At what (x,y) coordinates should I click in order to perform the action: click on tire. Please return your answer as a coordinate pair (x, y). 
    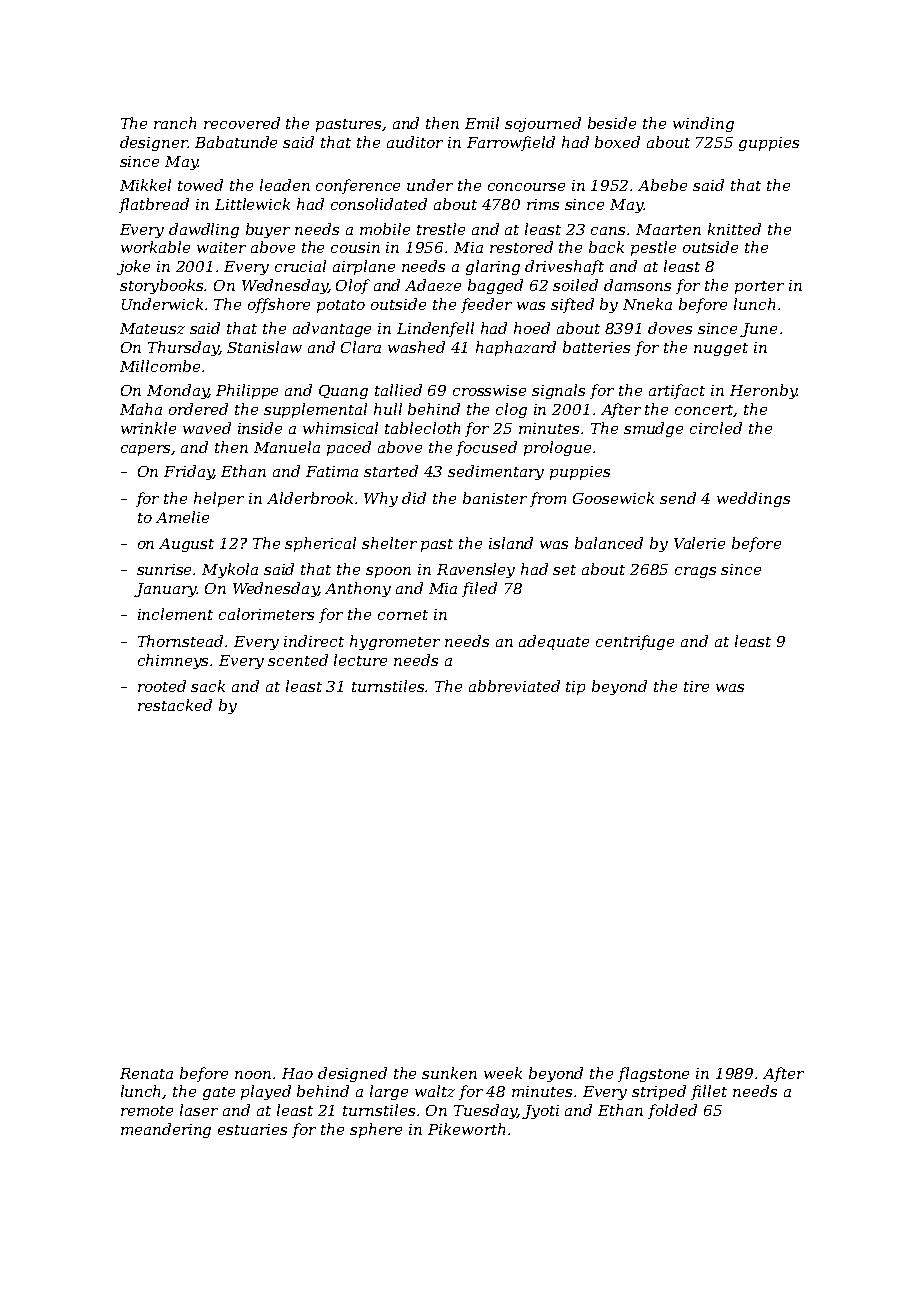
    Looking at the image, I should click on (696, 686).
